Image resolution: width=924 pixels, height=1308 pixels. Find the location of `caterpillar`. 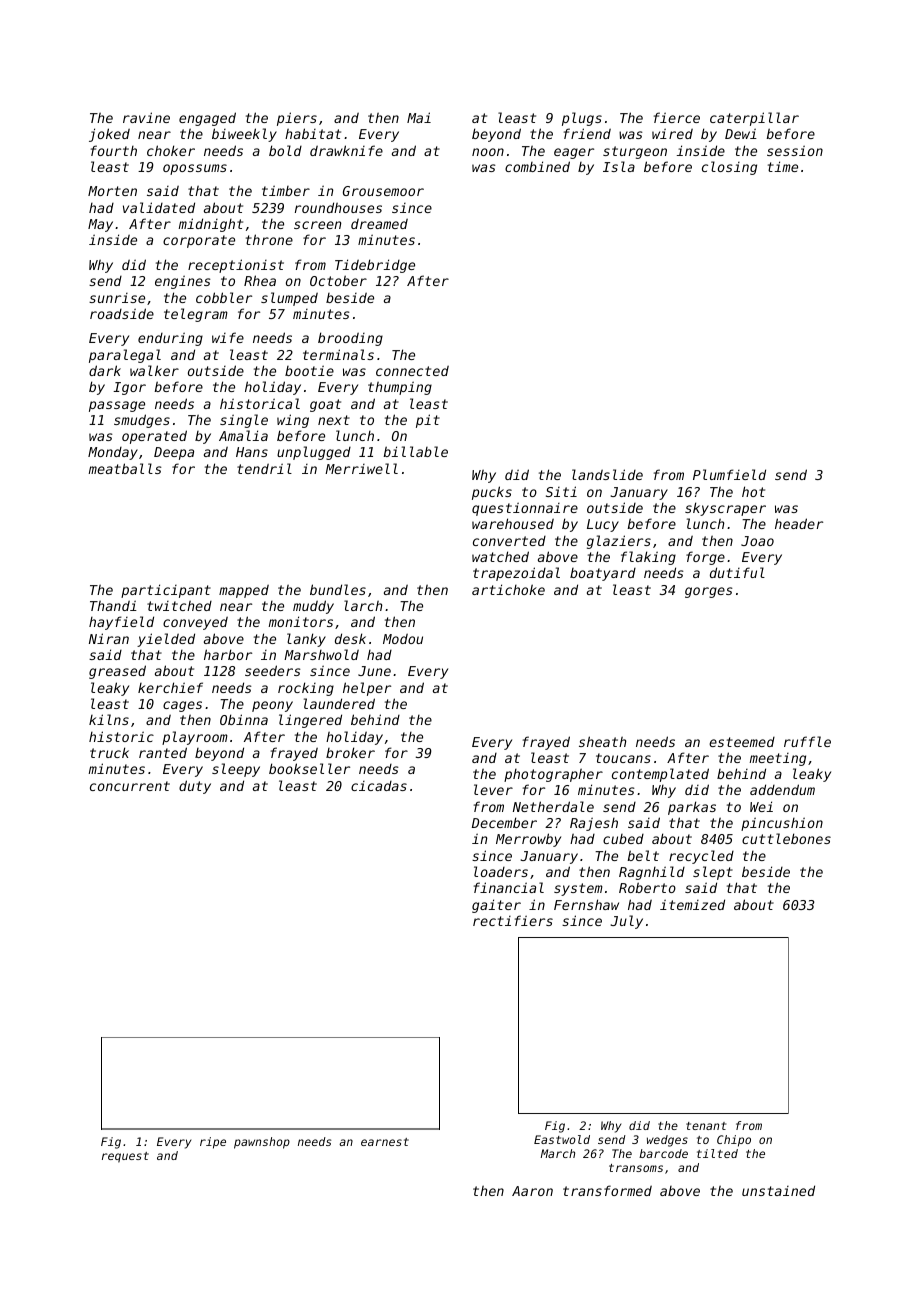

caterpillar is located at coordinates (754, 119).
